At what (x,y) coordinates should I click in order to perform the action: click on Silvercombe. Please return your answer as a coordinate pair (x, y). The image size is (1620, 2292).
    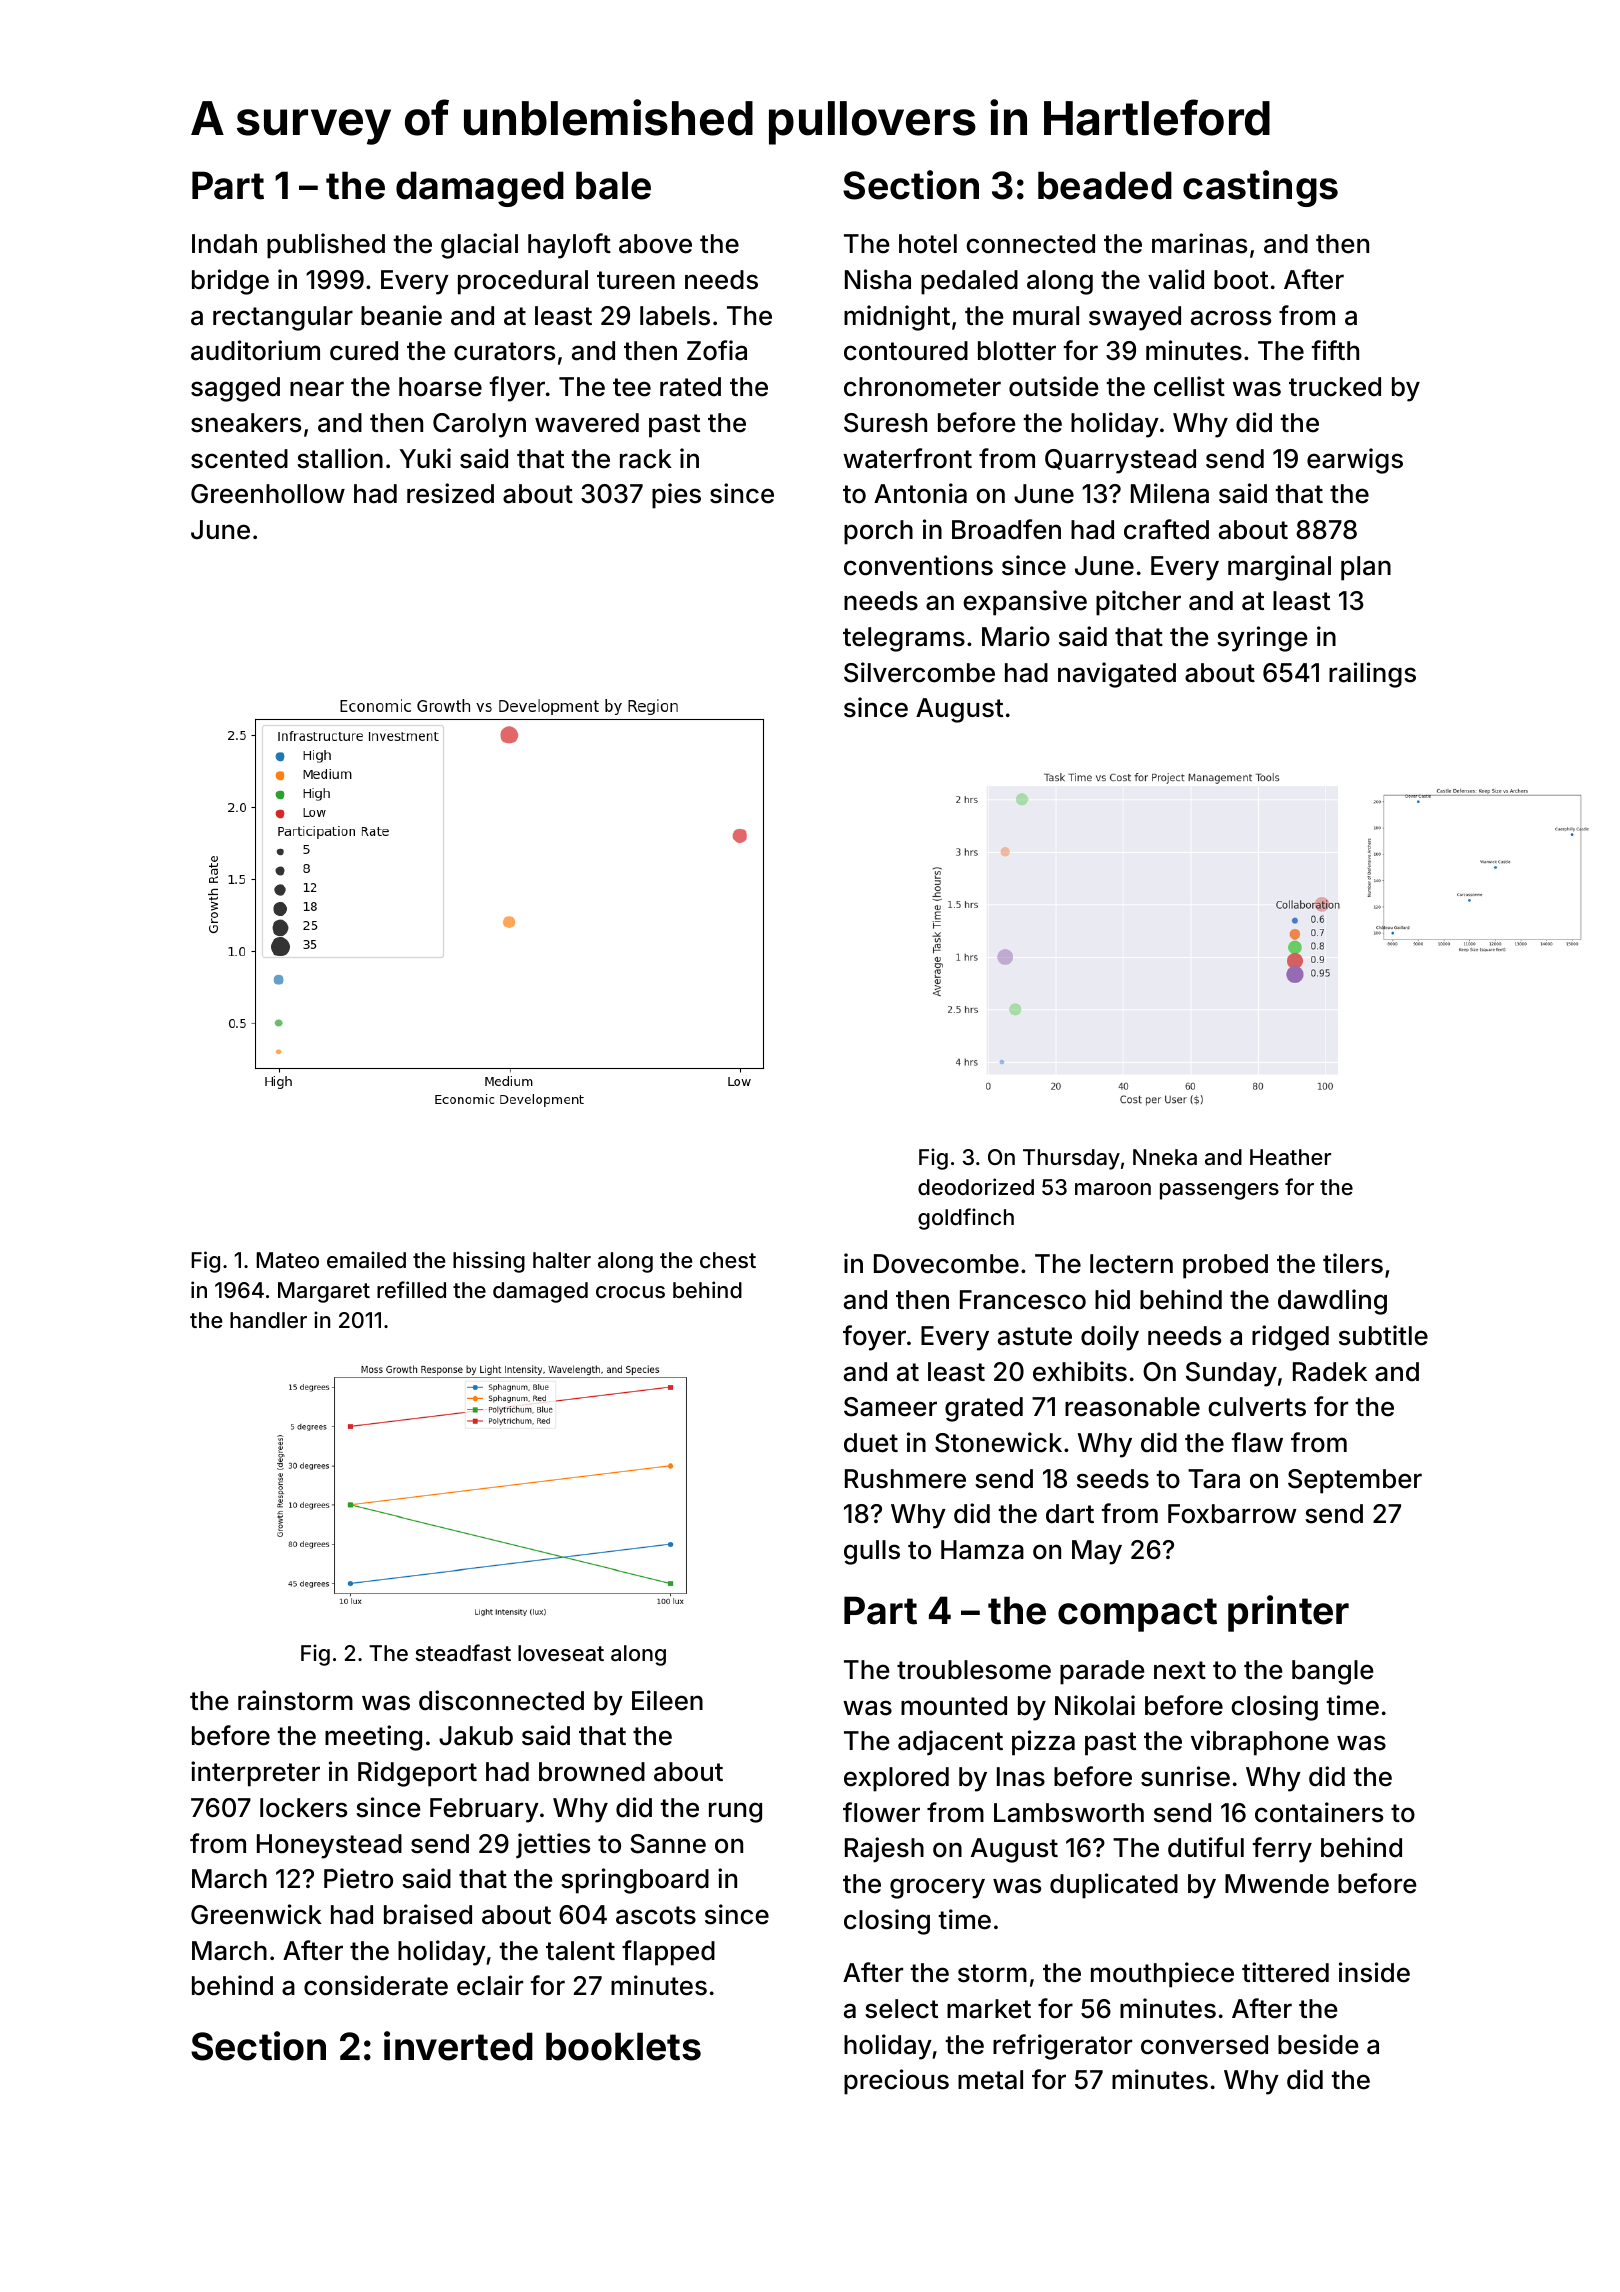
    Looking at the image, I should click on (919, 672).
